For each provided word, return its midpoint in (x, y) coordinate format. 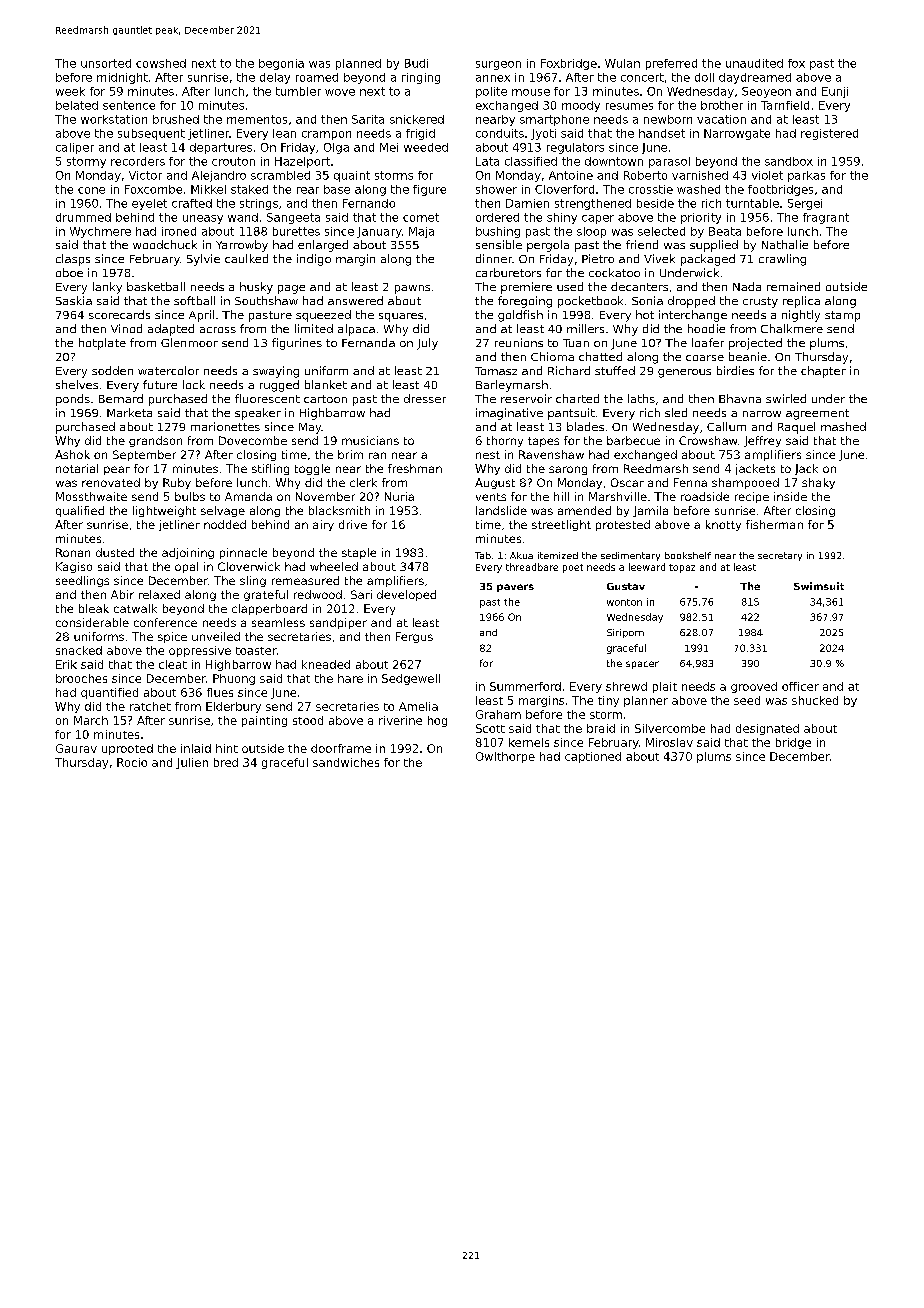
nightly (801, 316)
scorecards (119, 314)
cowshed (161, 63)
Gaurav (76, 748)
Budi (416, 63)
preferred (671, 64)
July (427, 344)
